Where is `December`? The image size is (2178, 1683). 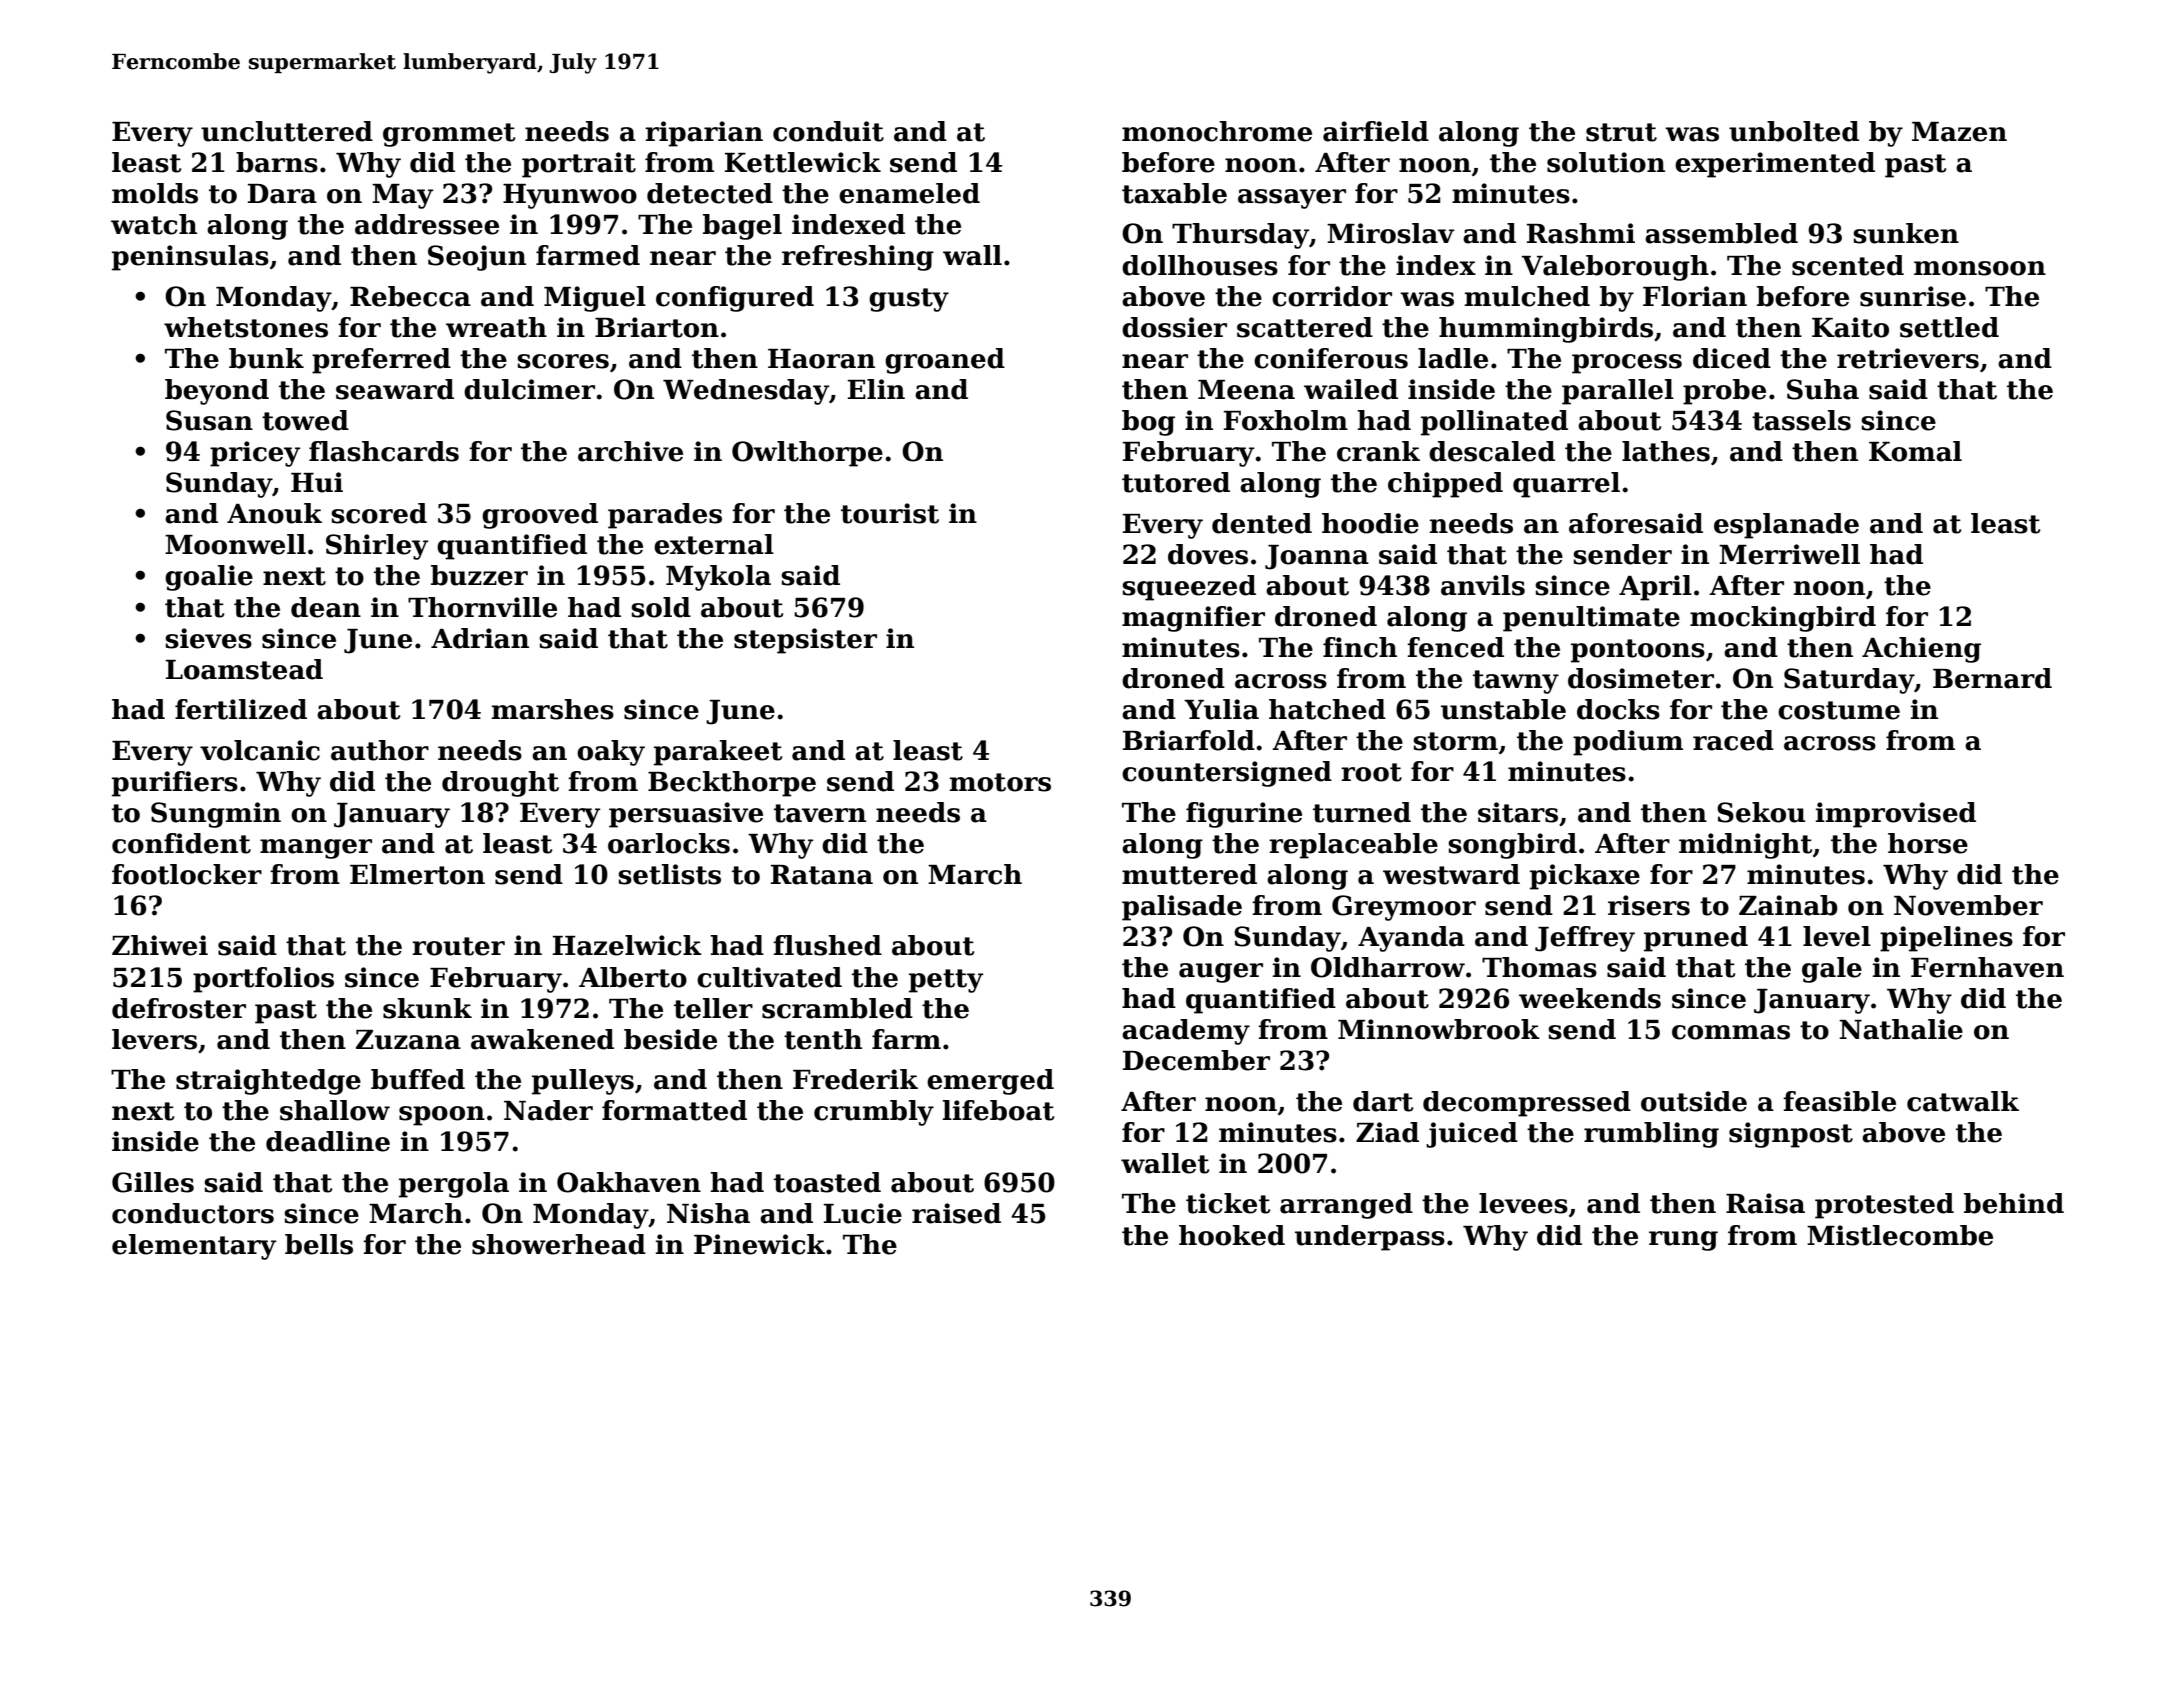
December is located at coordinates (1196, 1060).
